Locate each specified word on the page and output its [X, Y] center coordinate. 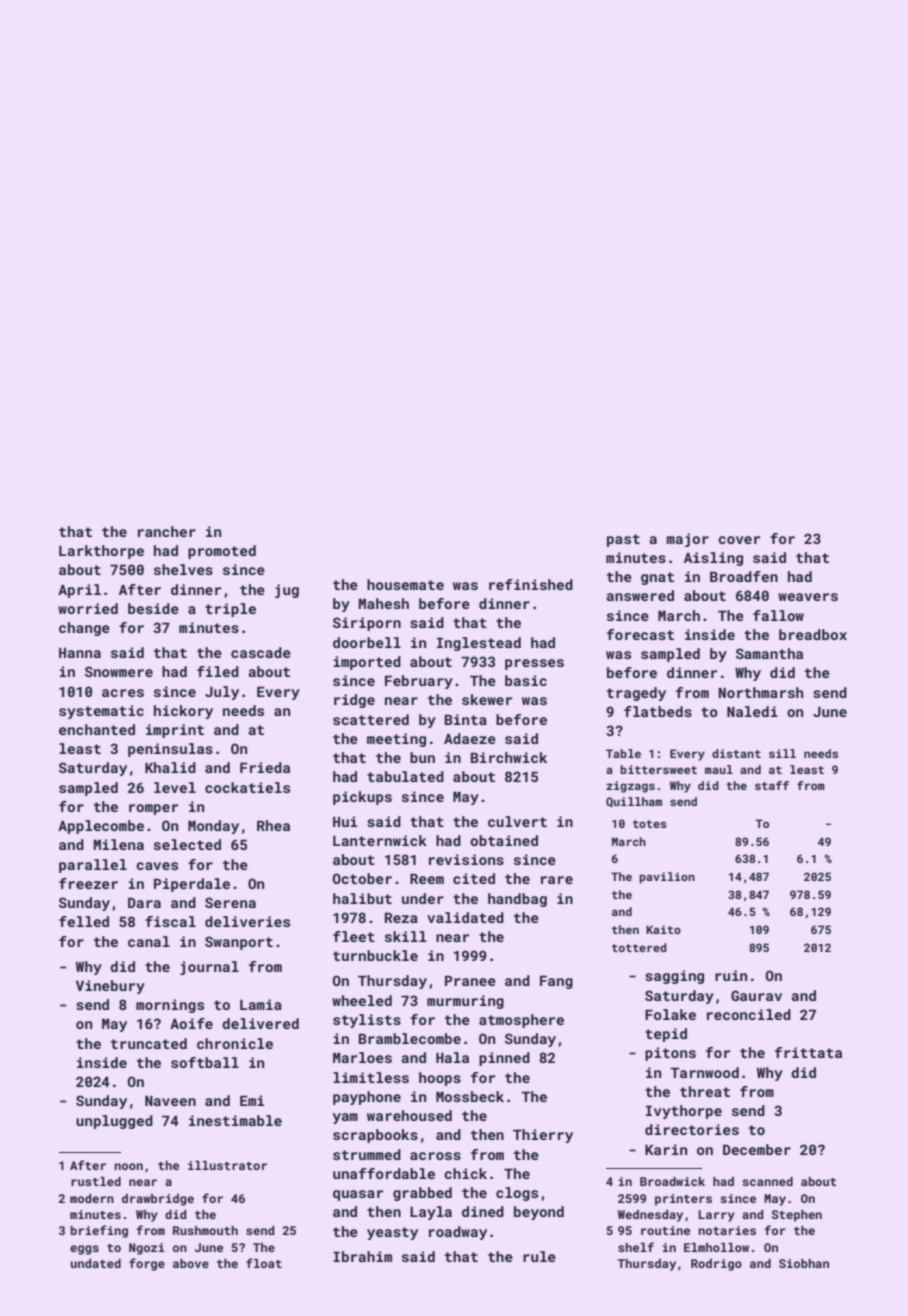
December [757, 1149]
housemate [405, 584]
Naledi [752, 711]
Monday [213, 827]
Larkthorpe [101, 552]
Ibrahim [362, 1256]
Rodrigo [716, 1265]
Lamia [261, 1004]
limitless [371, 1077]
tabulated [405, 776]
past [623, 540]
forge [147, 1264]
